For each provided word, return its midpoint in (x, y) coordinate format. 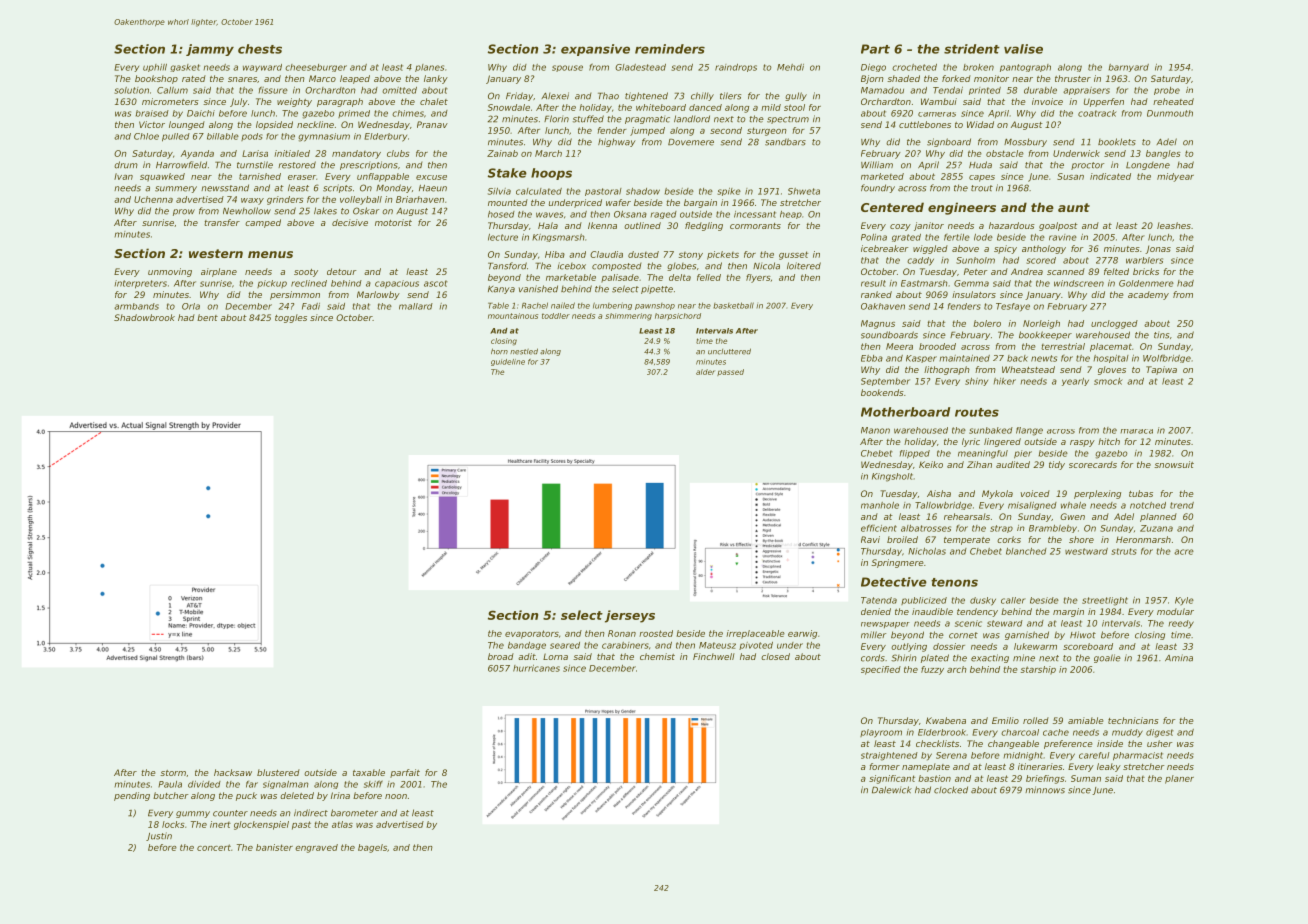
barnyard (1129, 68)
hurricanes (536, 668)
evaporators (532, 634)
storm (173, 773)
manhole (880, 505)
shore (1081, 539)
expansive (595, 50)
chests (260, 49)
